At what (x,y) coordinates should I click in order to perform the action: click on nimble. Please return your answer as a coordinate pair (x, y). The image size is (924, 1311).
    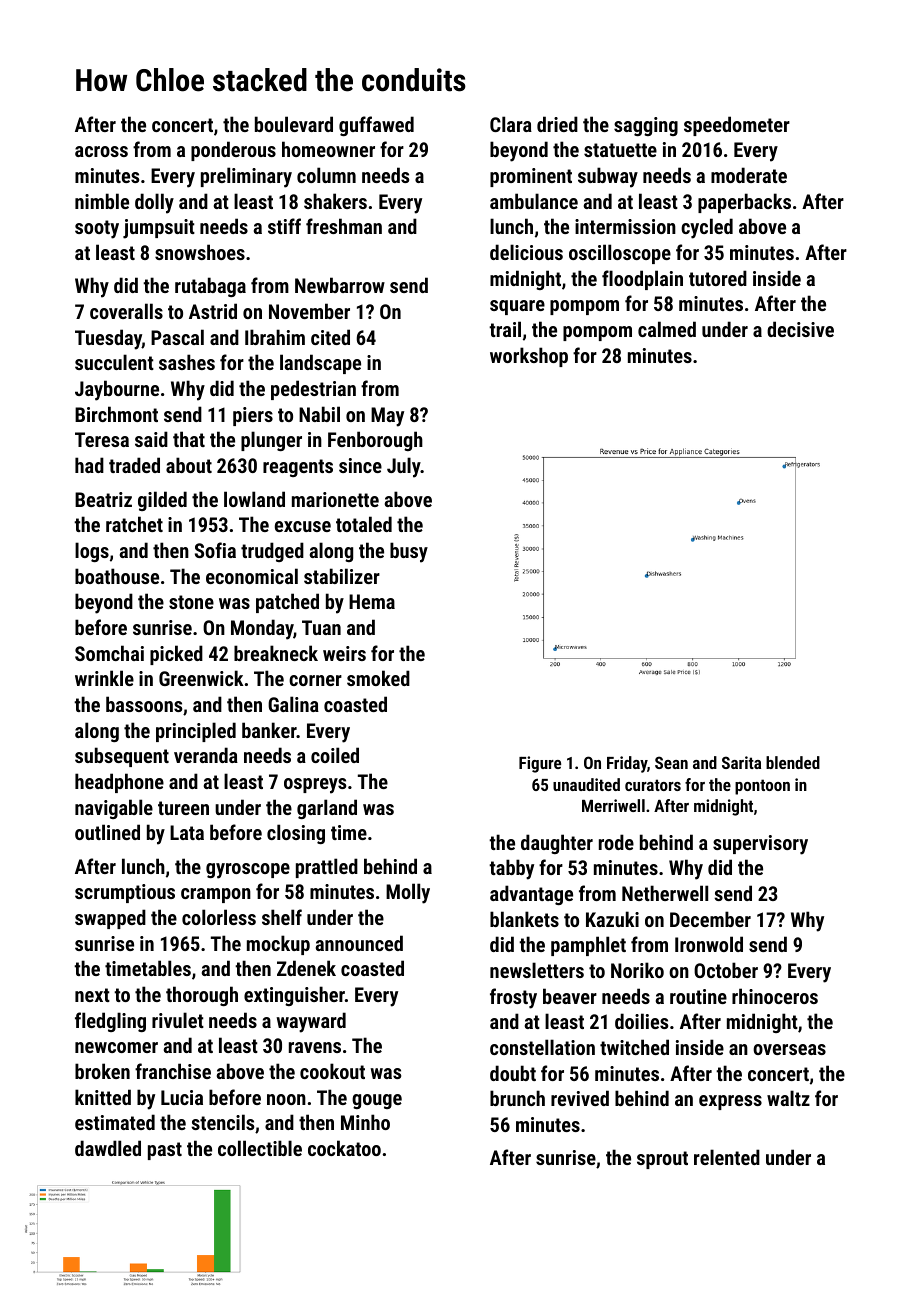
    Looking at the image, I should click on (102, 201).
